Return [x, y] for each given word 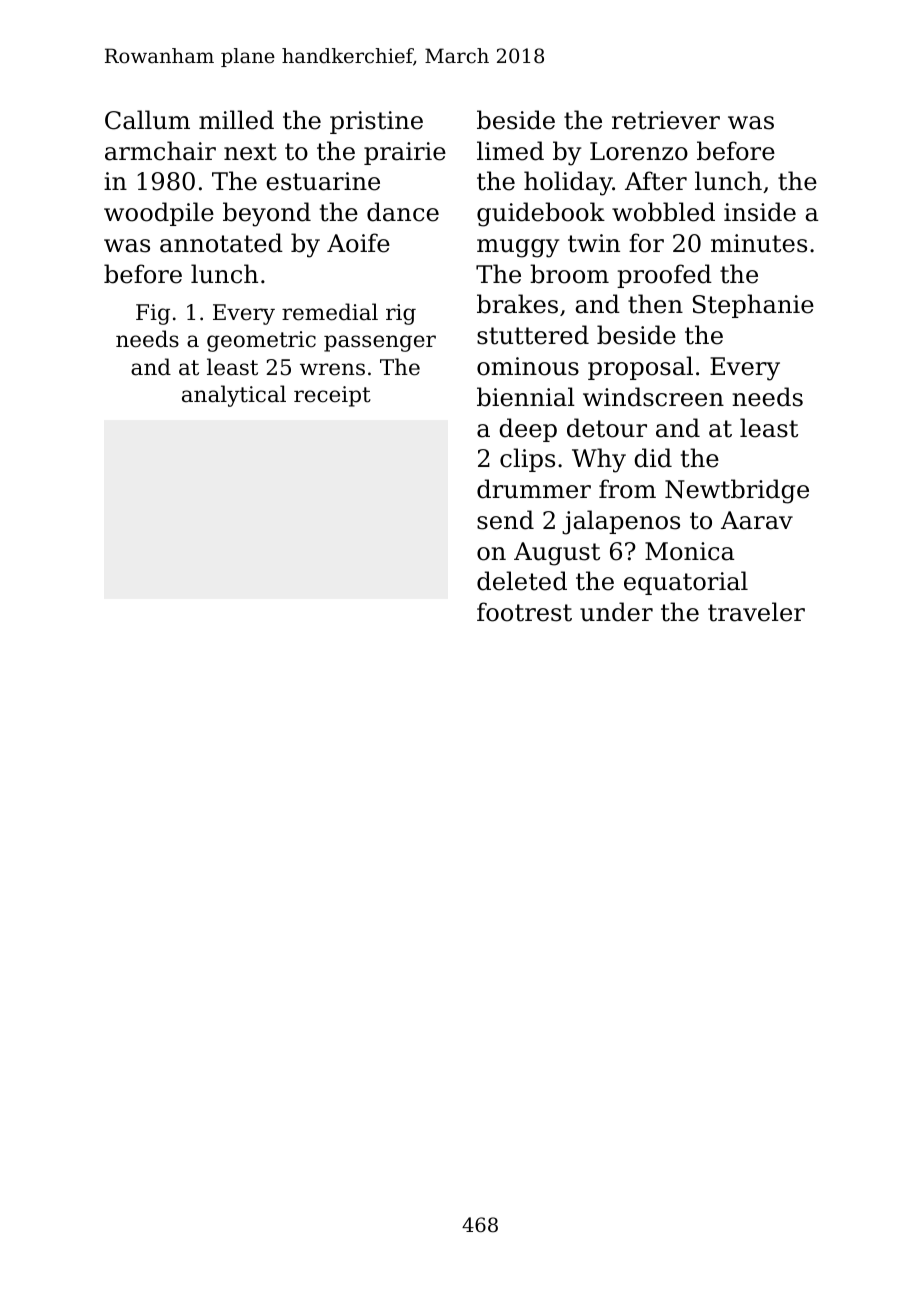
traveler [756, 612]
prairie [405, 153]
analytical [234, 396]
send [505, 520]
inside [760, 212]
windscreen [653, 397]
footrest [524, 612]
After [656, 181]
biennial [526, 397]
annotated [221, 243]
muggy [518, 248]
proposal [640, 368]
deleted [522, 581]
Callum [147, 120]
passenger [380, 343]
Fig [153, 314]
